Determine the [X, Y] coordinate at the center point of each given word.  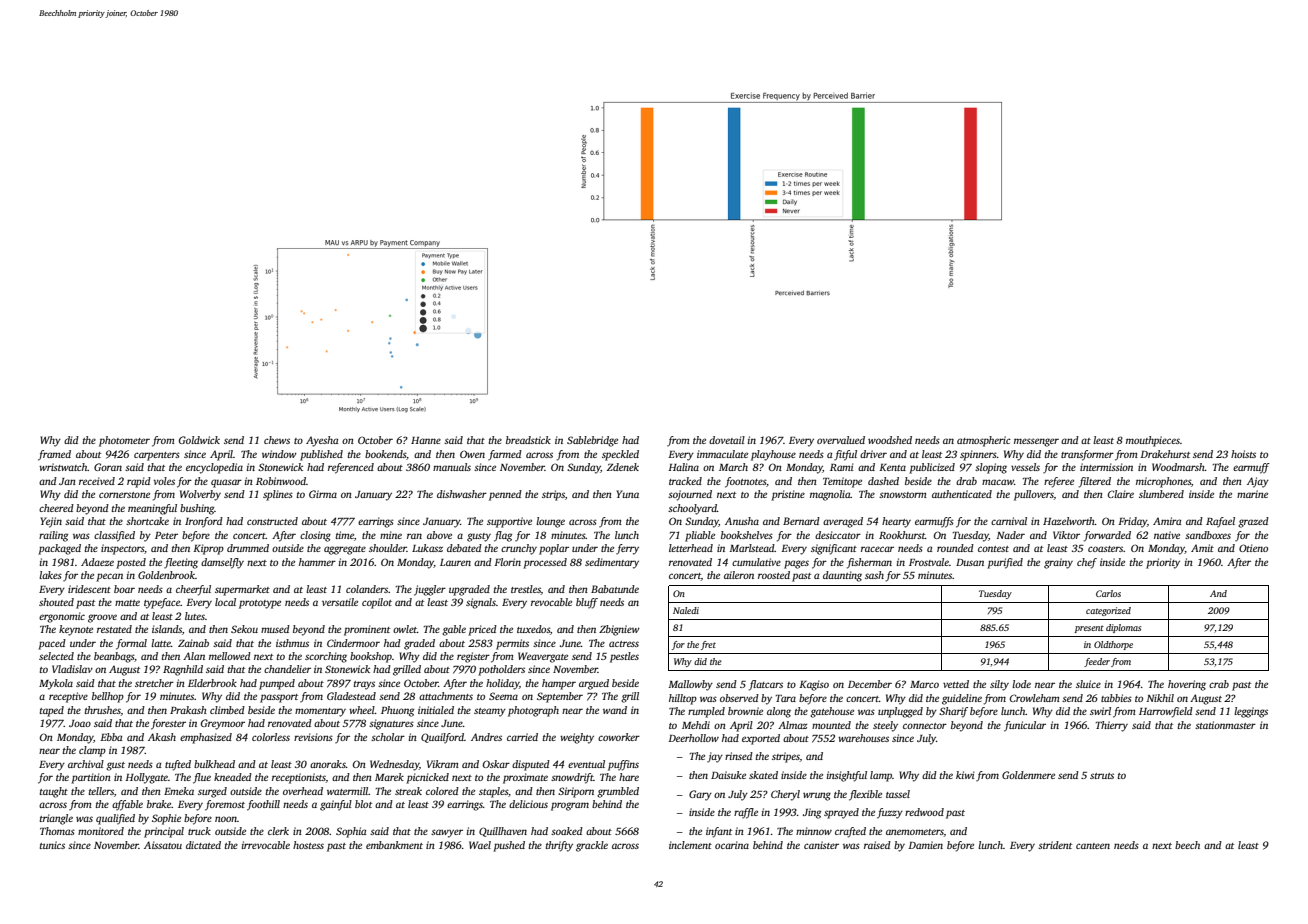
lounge [550, 522]
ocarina [732, 845]
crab [1219, 684]
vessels [1025, 467]
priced [482, 630]
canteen [1093, 846]
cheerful [193, 590]
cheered [56, 508]
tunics [52, 845]
